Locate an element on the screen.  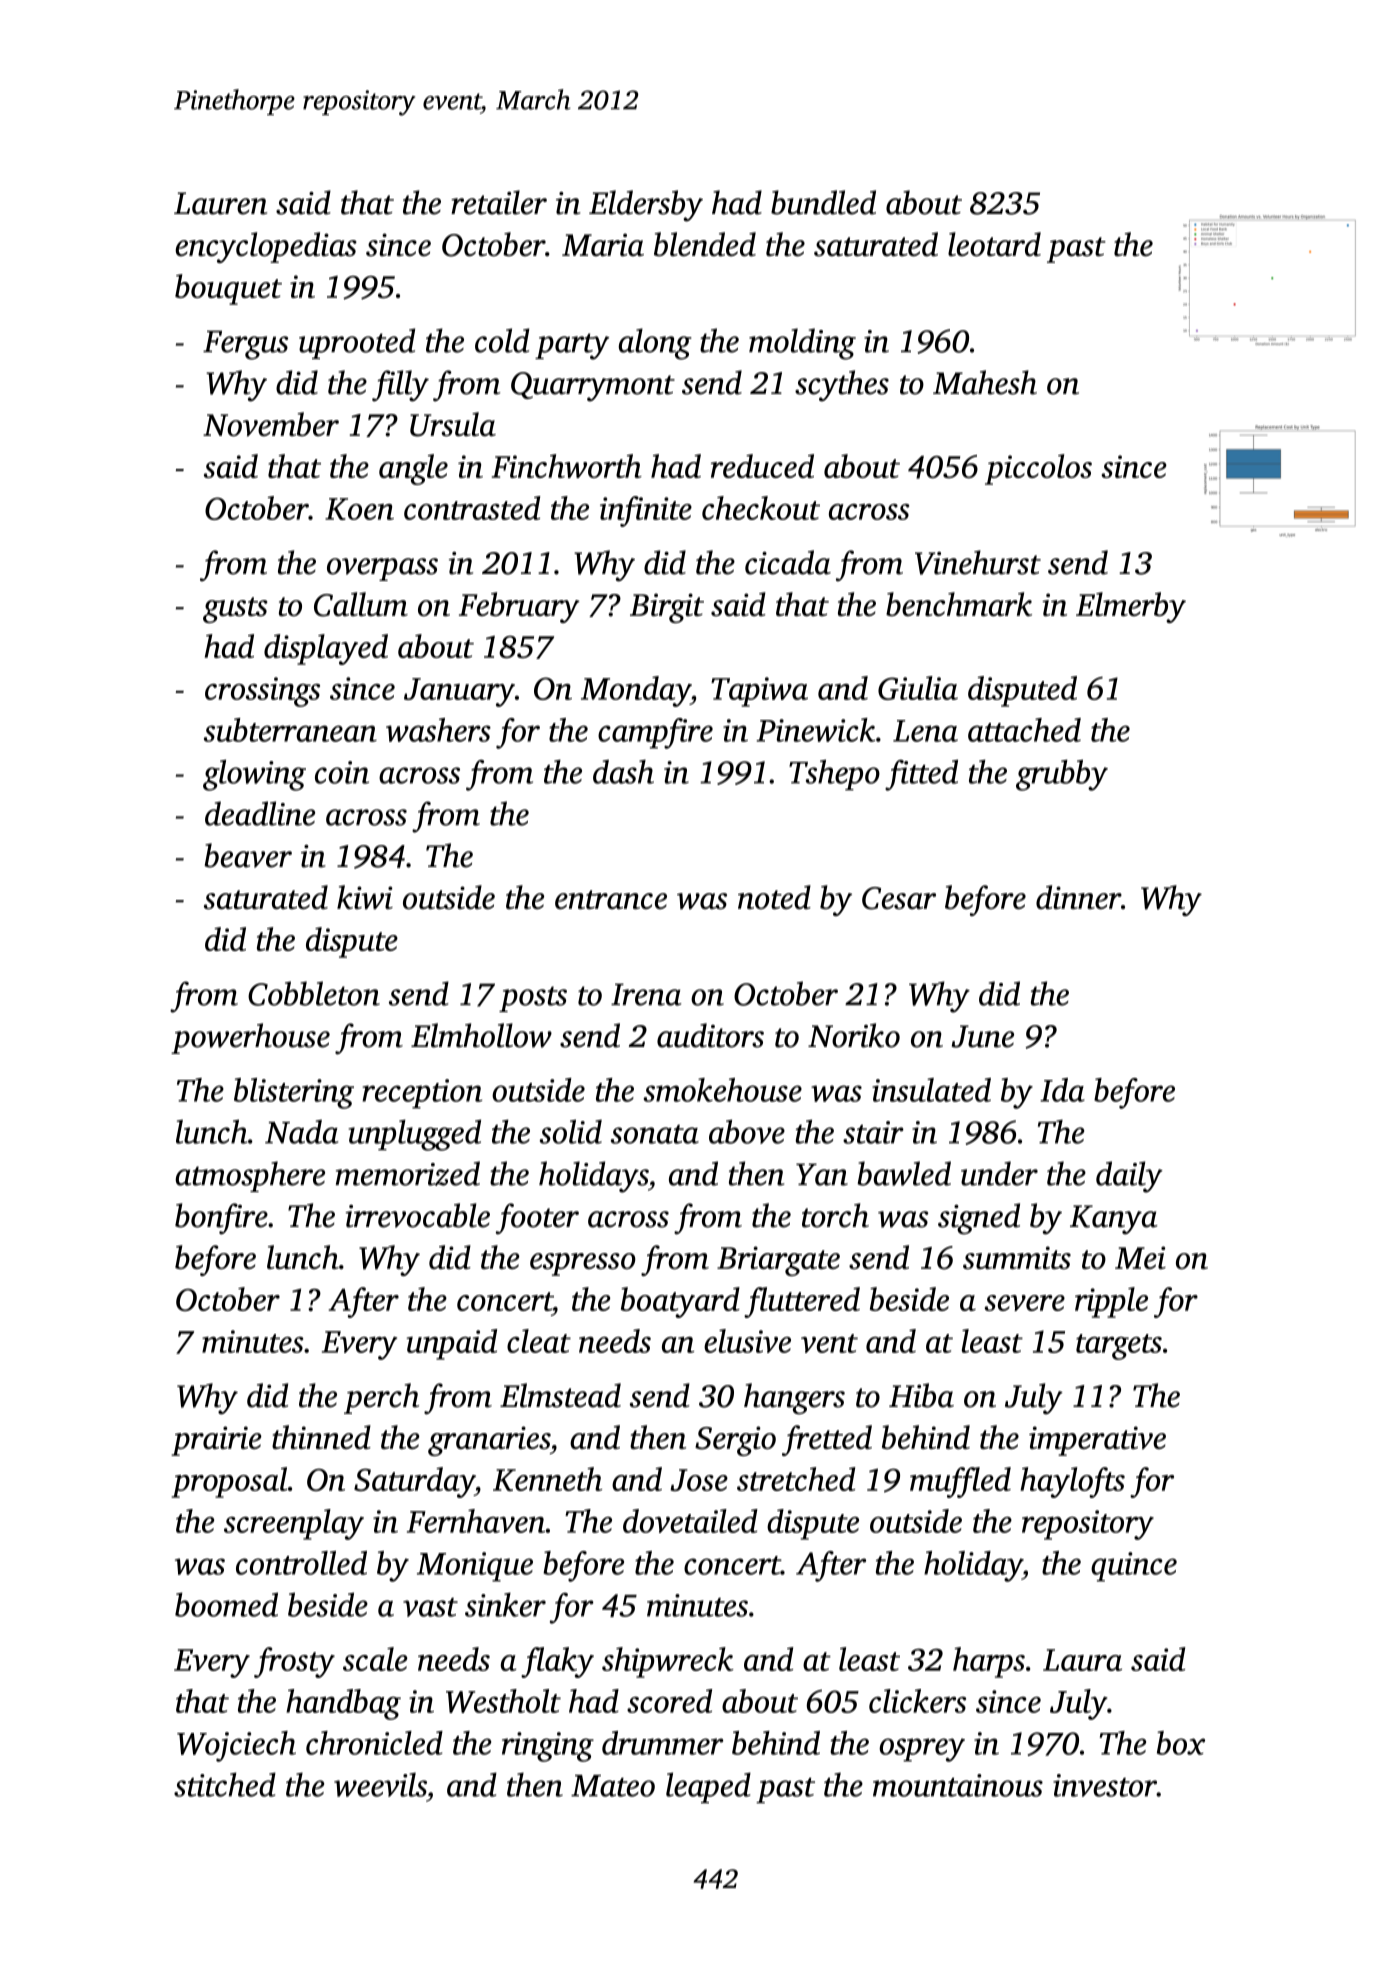
reduced is located at coordinates (762, 466).
